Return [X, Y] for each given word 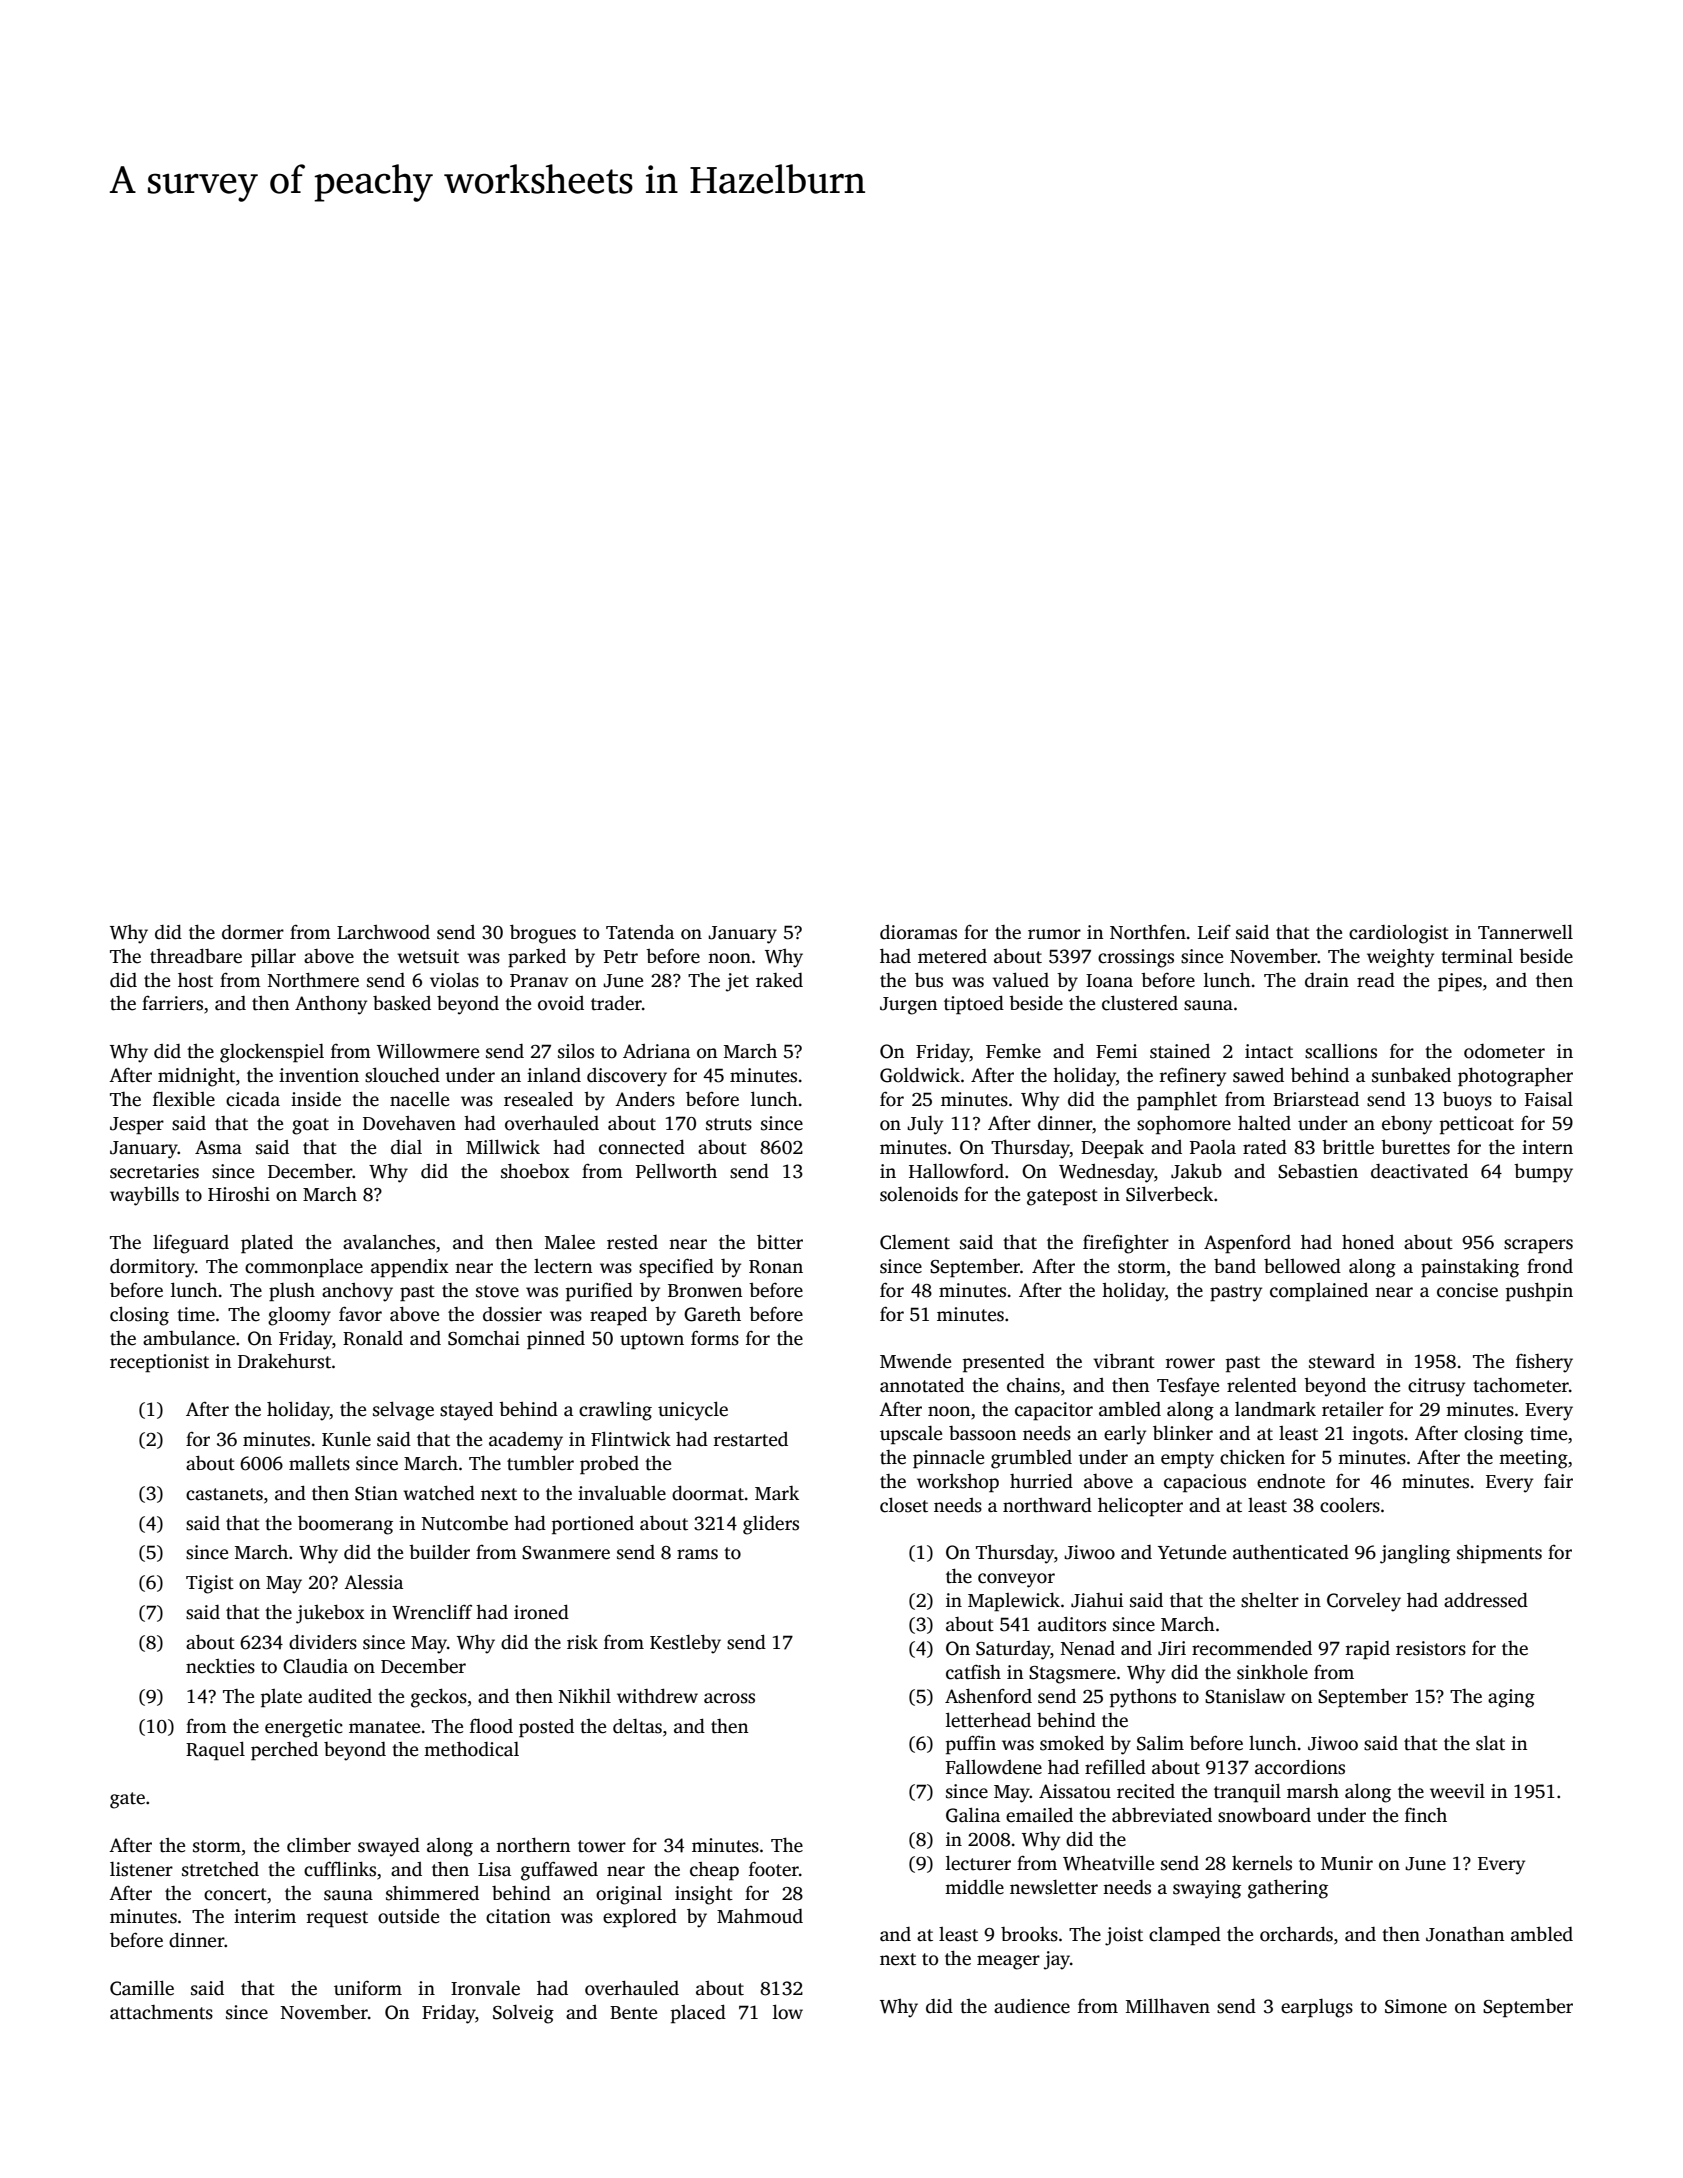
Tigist [210, 1584]
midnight [196, 1077]
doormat [708, 1493]
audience [1032, 2006]
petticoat [1477, 1125]
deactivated [1419, 1171]
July [925, 1125]
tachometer [1521, 1385]
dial [406, 1147]
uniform [368, 1988]
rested [632, 1242]
